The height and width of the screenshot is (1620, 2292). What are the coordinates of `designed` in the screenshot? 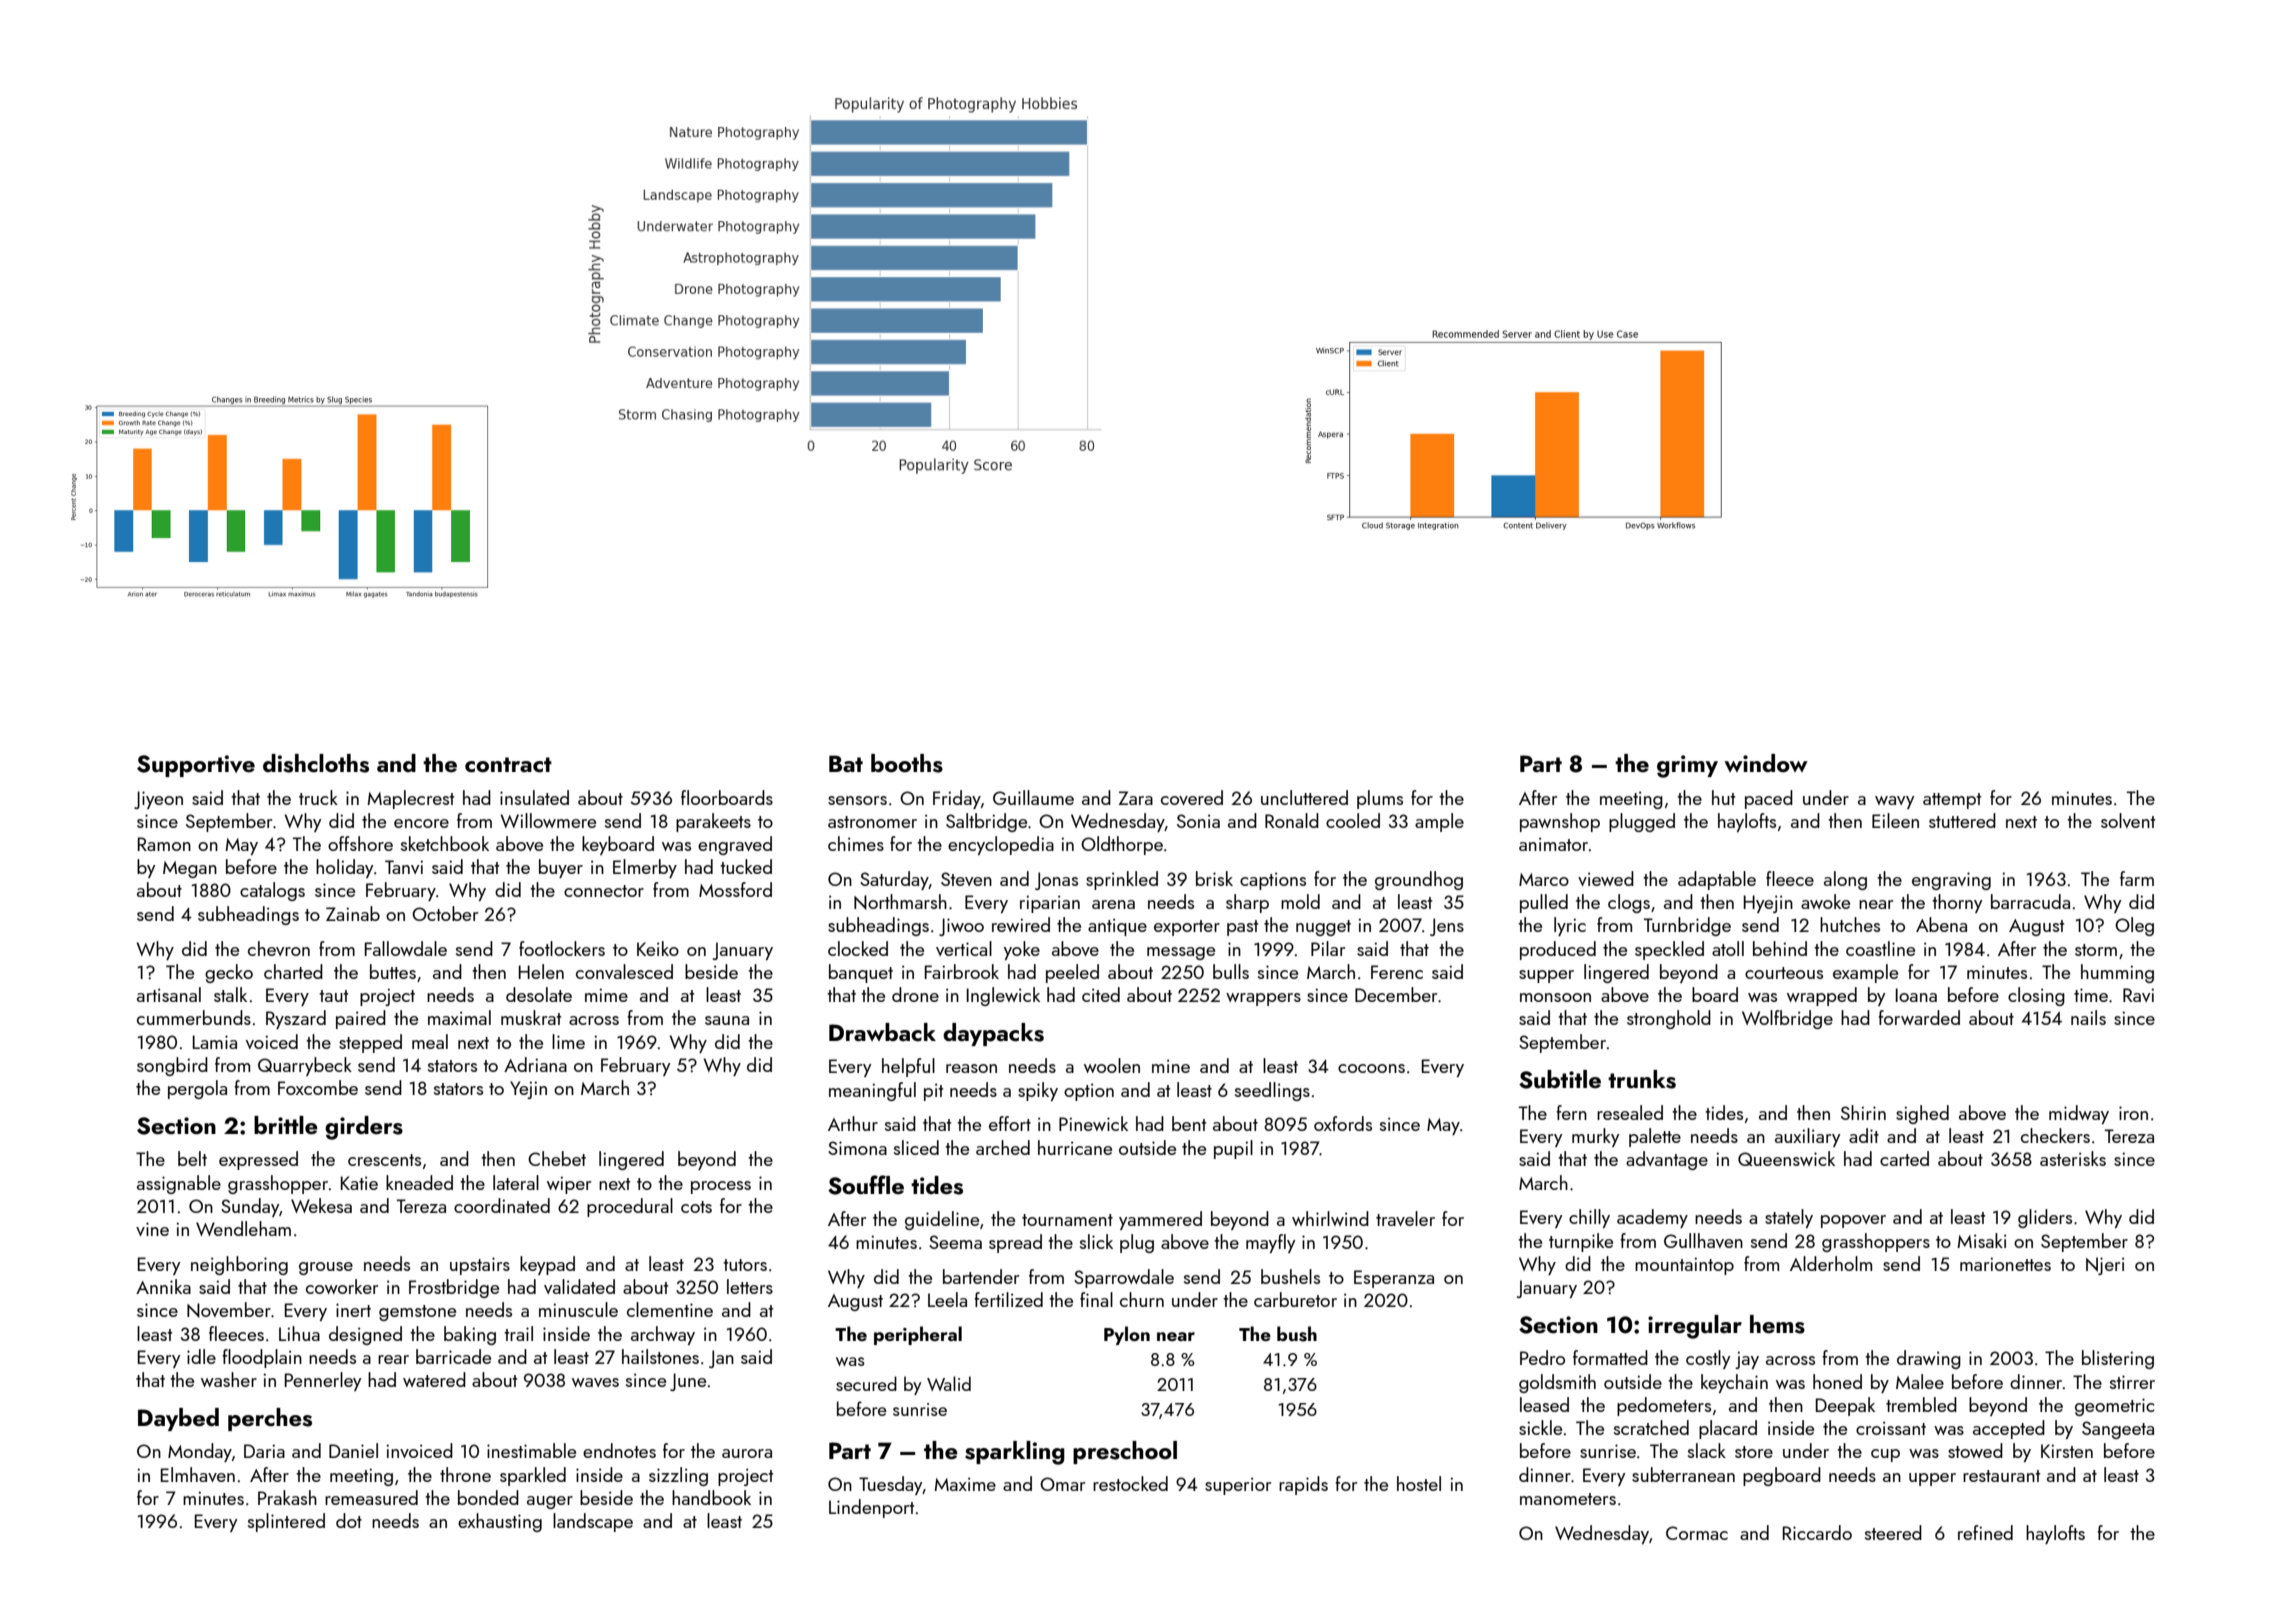 It's located at (365, 1335).
